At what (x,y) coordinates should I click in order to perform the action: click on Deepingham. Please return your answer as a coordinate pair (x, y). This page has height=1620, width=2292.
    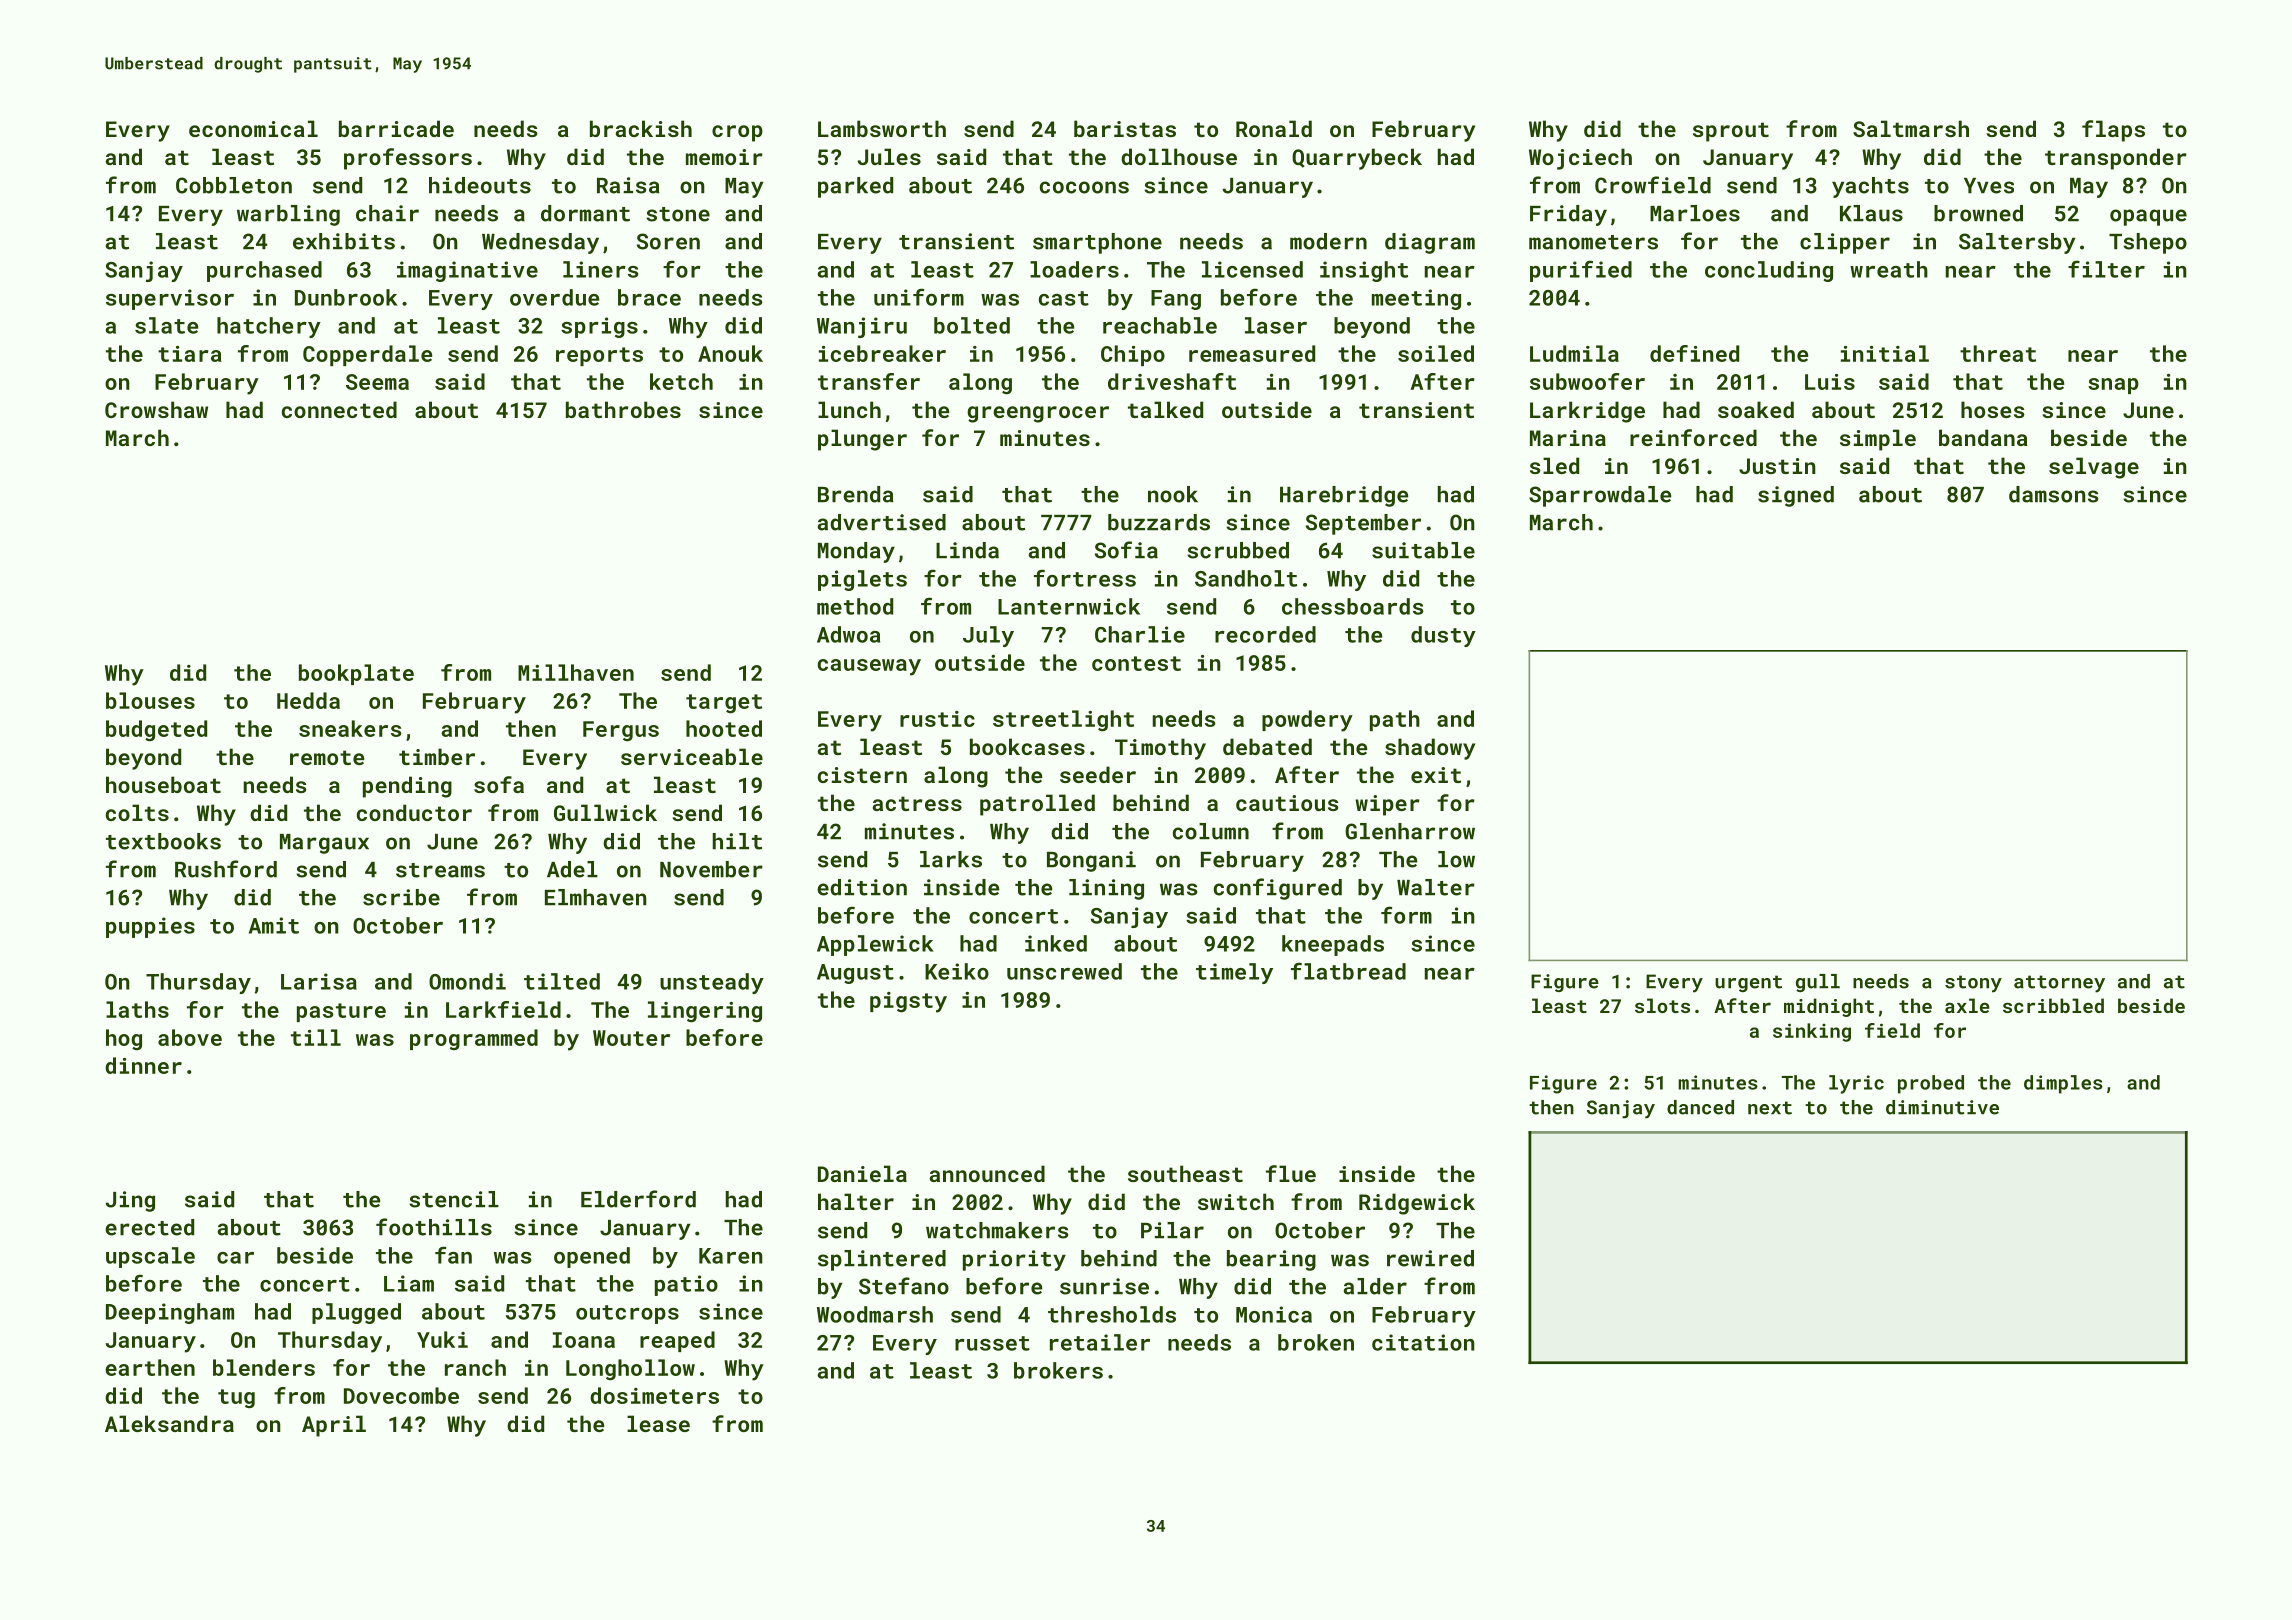
    Looking at the image, I should click on (170, 1313).
